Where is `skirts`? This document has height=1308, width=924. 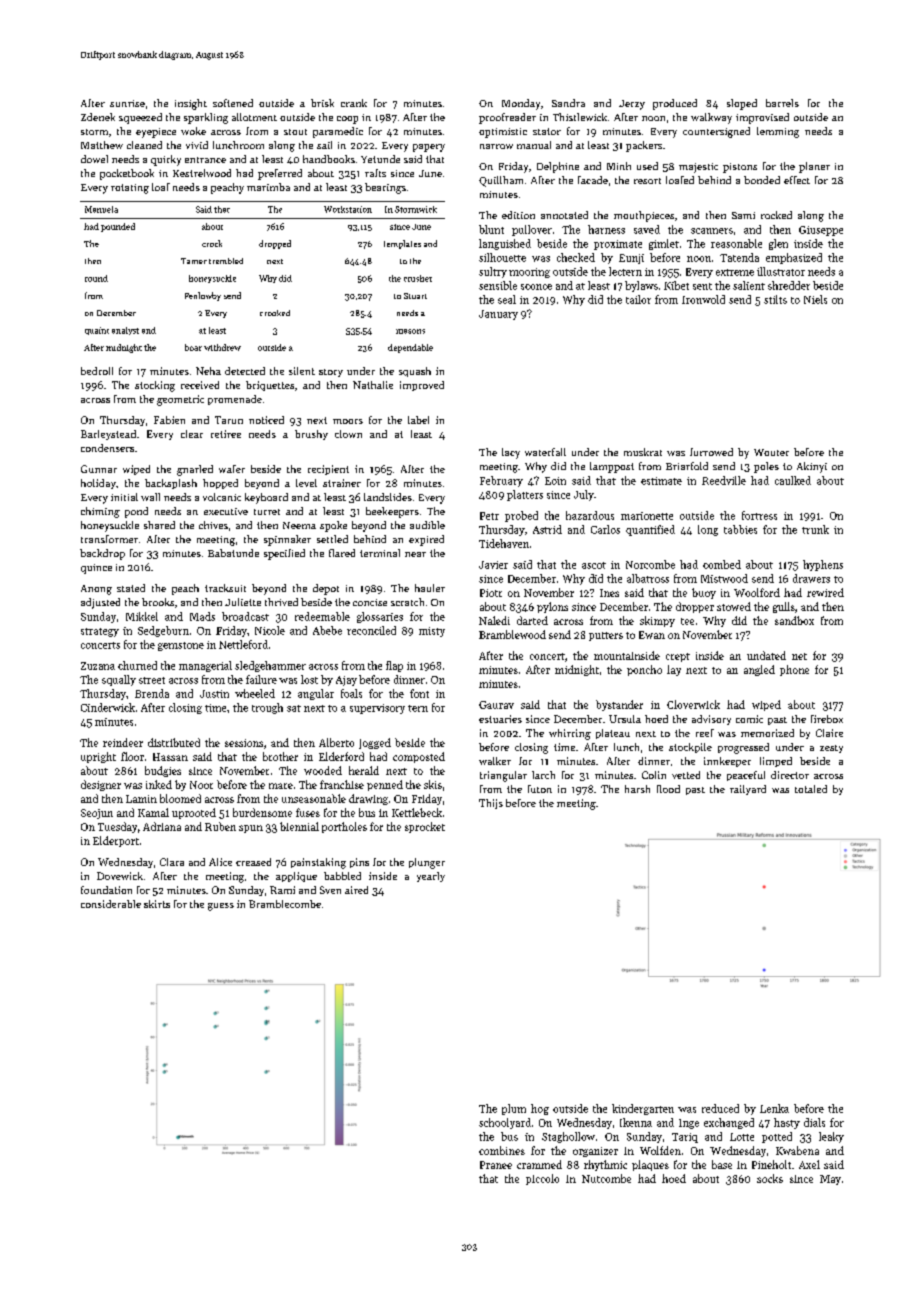 skirts is located at coordinates (157, 904).
